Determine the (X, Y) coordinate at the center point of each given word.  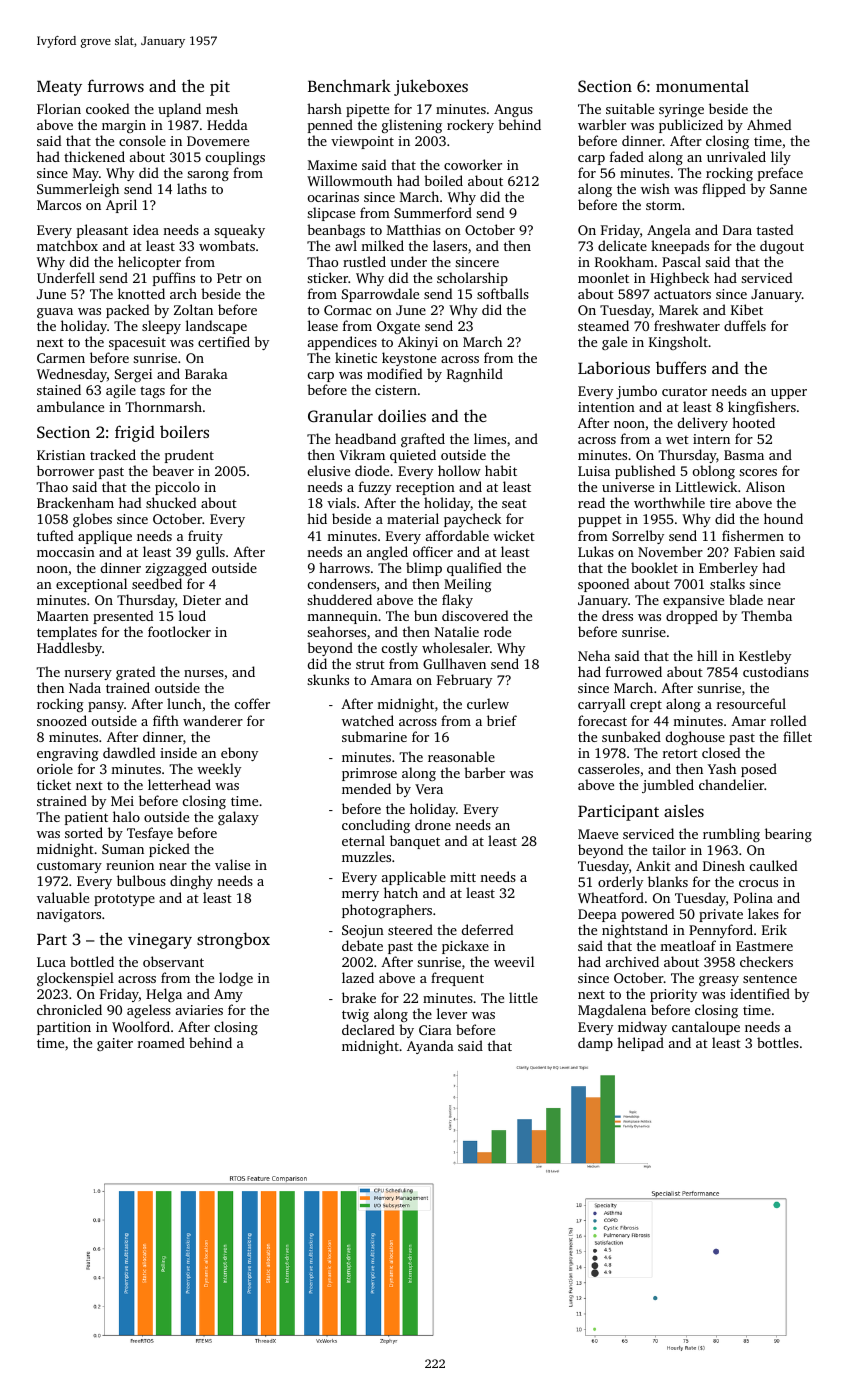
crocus (758, 883)
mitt (463, 877)
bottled (92, 961)
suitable (630, 108)
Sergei (133, 375)
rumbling (731, 835)
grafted (423, 440)
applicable (414, 878)
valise (232, 864)
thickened (94, 156)
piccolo (177, 488)
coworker (473, 164)
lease (323, 325)
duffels (745, 325)
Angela (669, 231)
